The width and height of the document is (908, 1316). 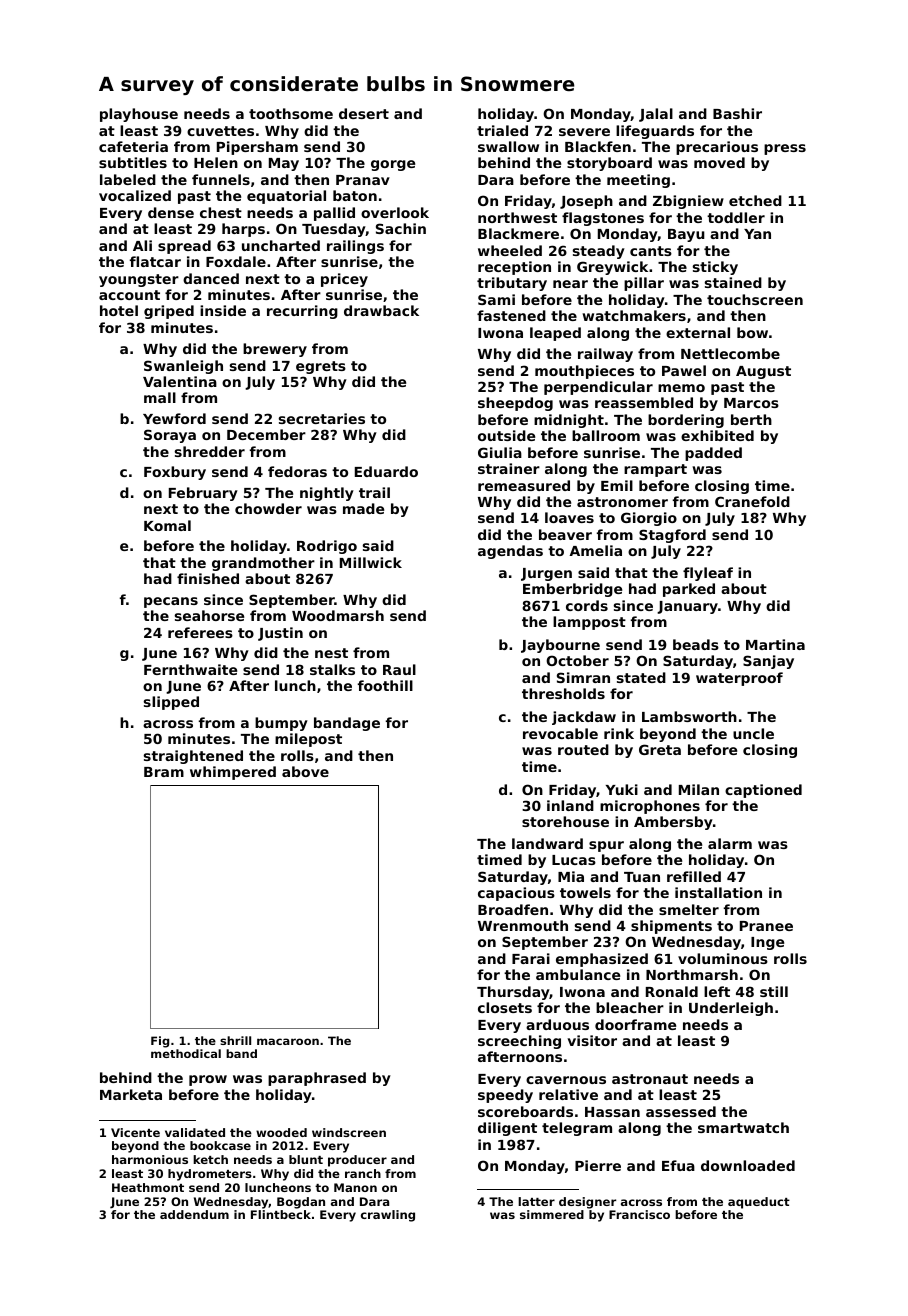 What do you see at coordinates (233, 773) in the document?
I see `whimpered` at bounding box center [233, 773].
